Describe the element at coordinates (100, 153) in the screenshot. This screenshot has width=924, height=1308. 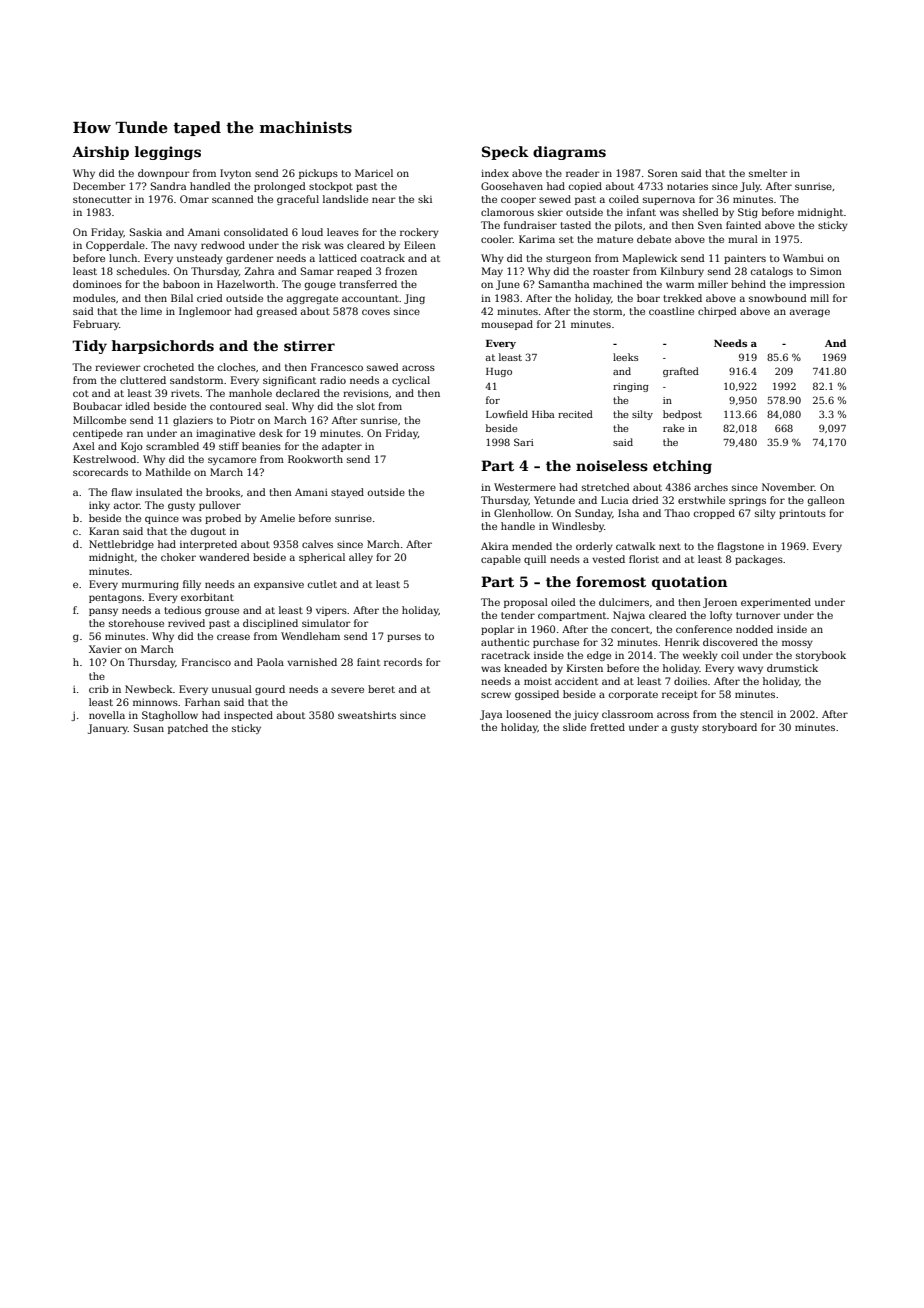
I see `Airship` at that location.
